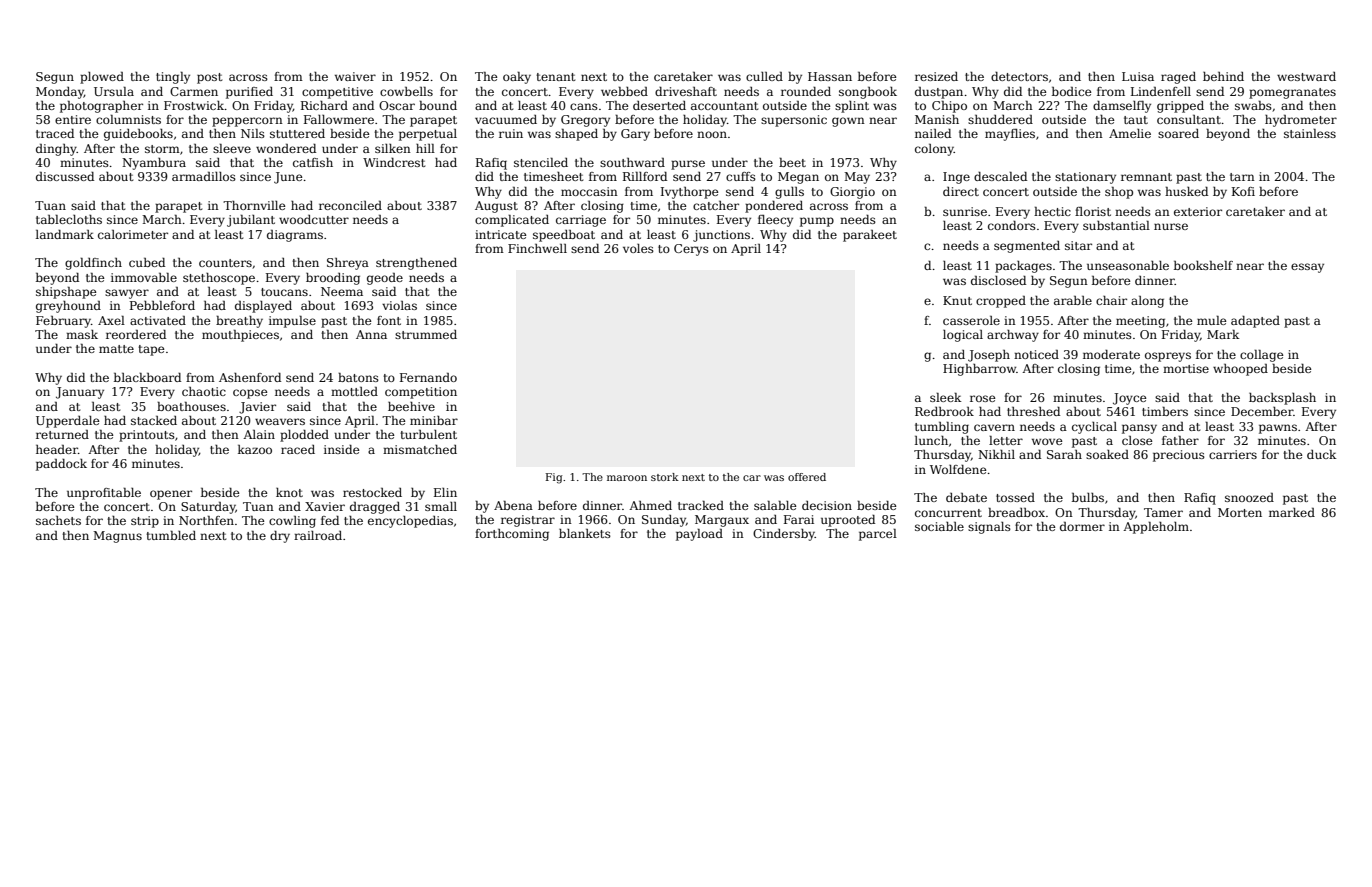  What do you see at coordinates (1036, 354) in the screenshot?
I see `noticed` at bounding box center [1036, 354].
